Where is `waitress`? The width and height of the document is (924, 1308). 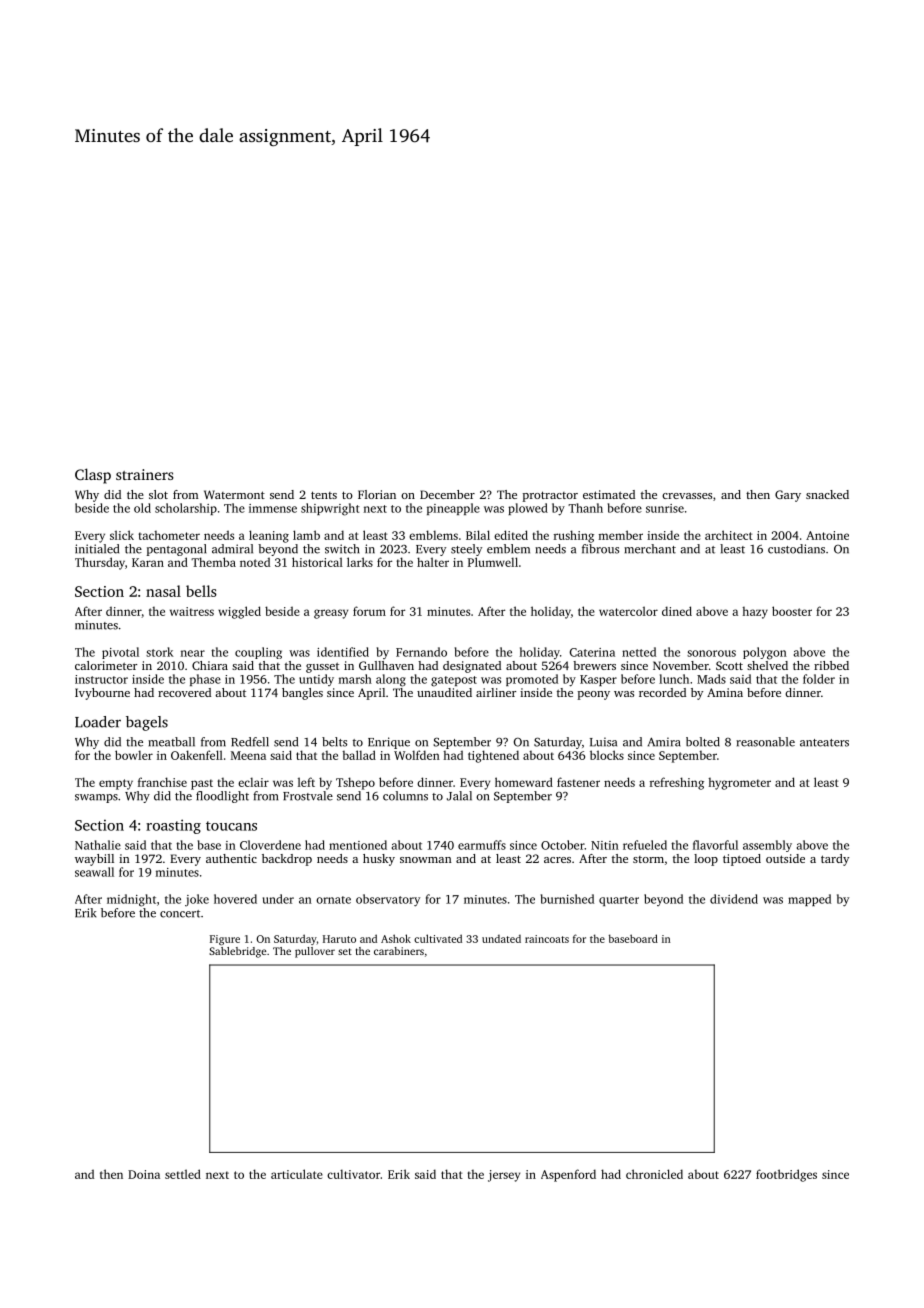 waitress is located at coordinates (192, 611).
